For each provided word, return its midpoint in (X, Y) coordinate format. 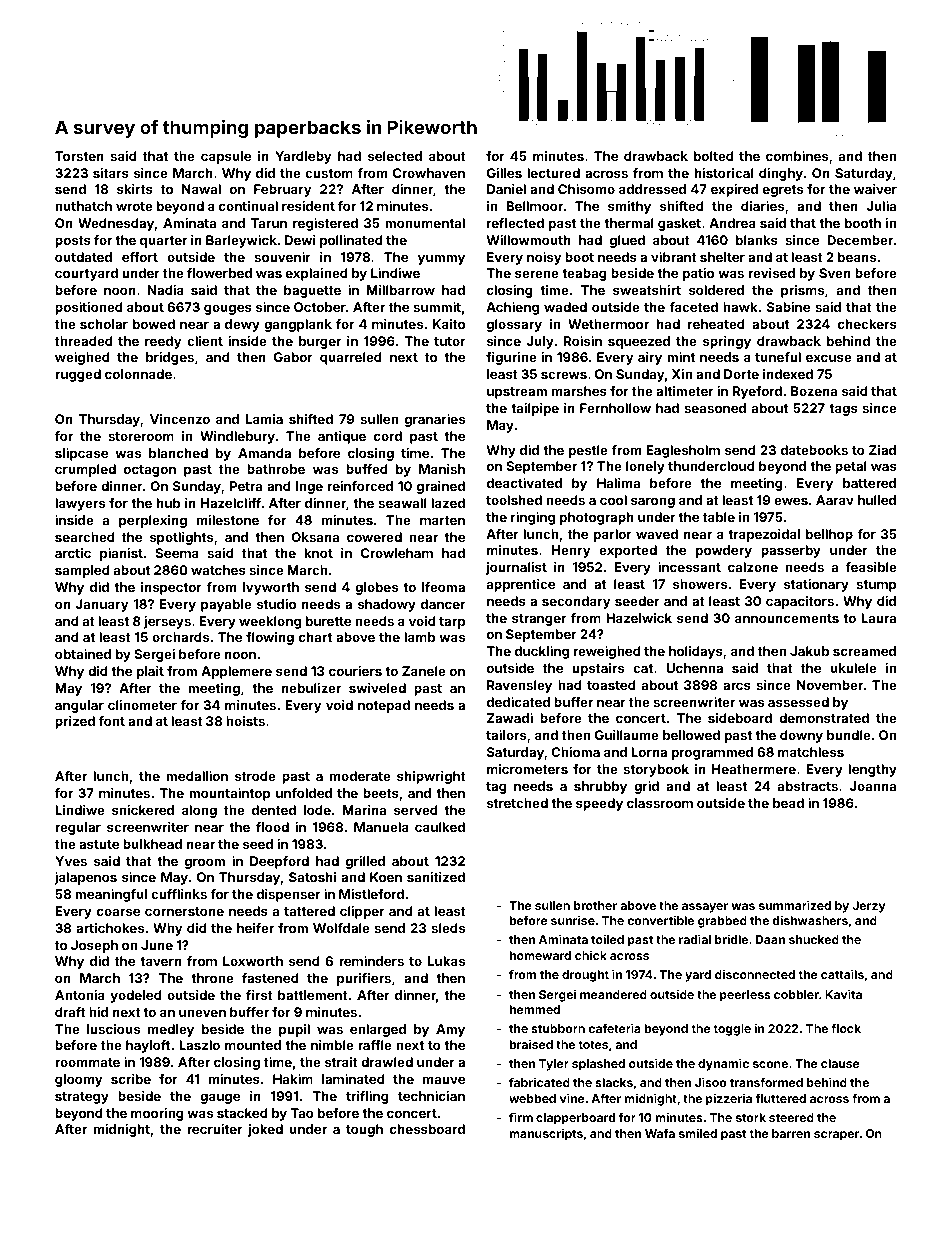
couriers (355, 671)
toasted (611, 685)
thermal (629, 223)
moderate (360, 776)
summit (437, 307)
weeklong (270, 622)
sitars (111, 173)
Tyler (554, 1065)
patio (698, 274)
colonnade (138, 374)
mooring (157, 1114)
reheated (716, 324)
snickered (143, 810)
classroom (660, 803)
